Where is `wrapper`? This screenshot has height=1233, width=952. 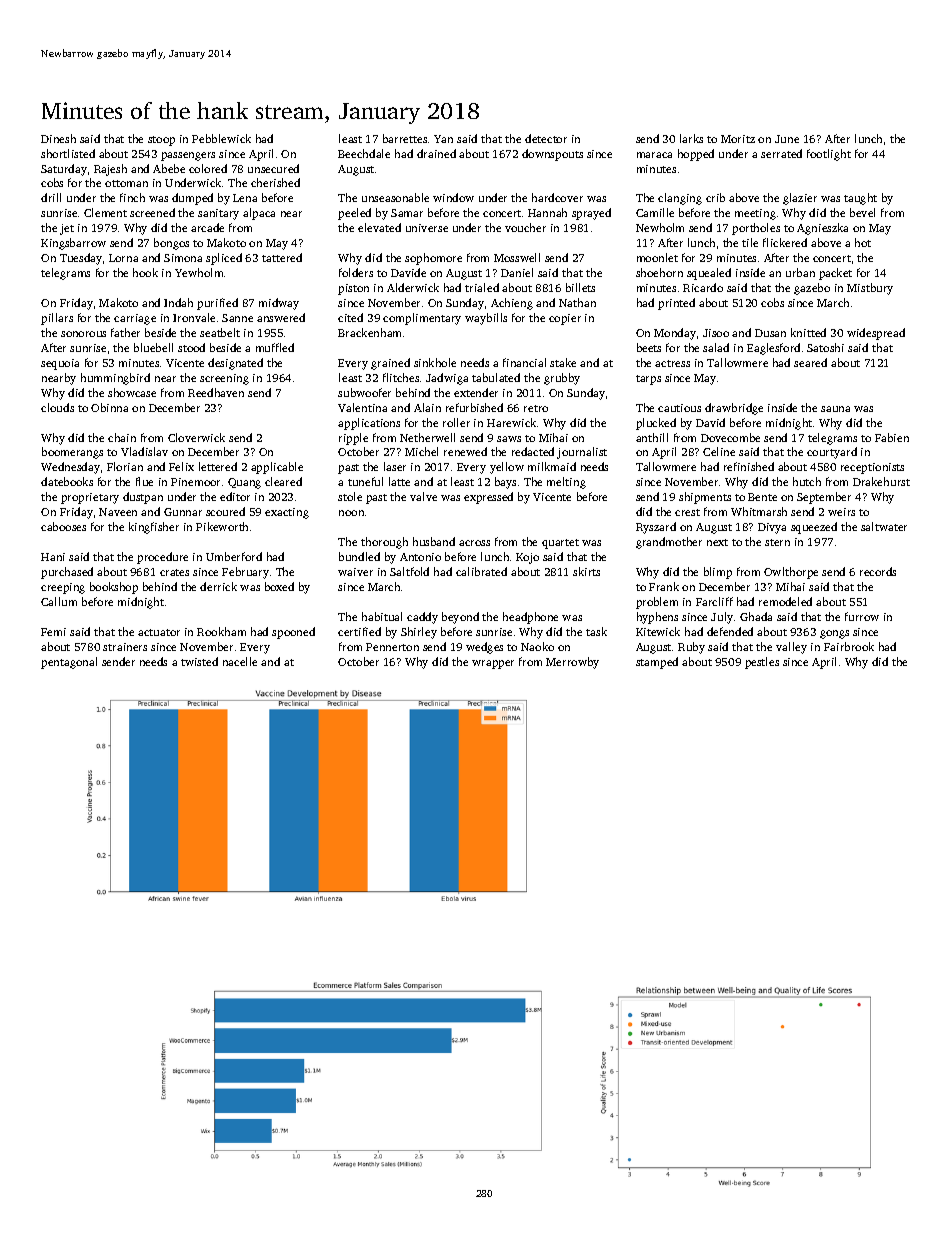
wrapper is located at coordinates (493, 664).
